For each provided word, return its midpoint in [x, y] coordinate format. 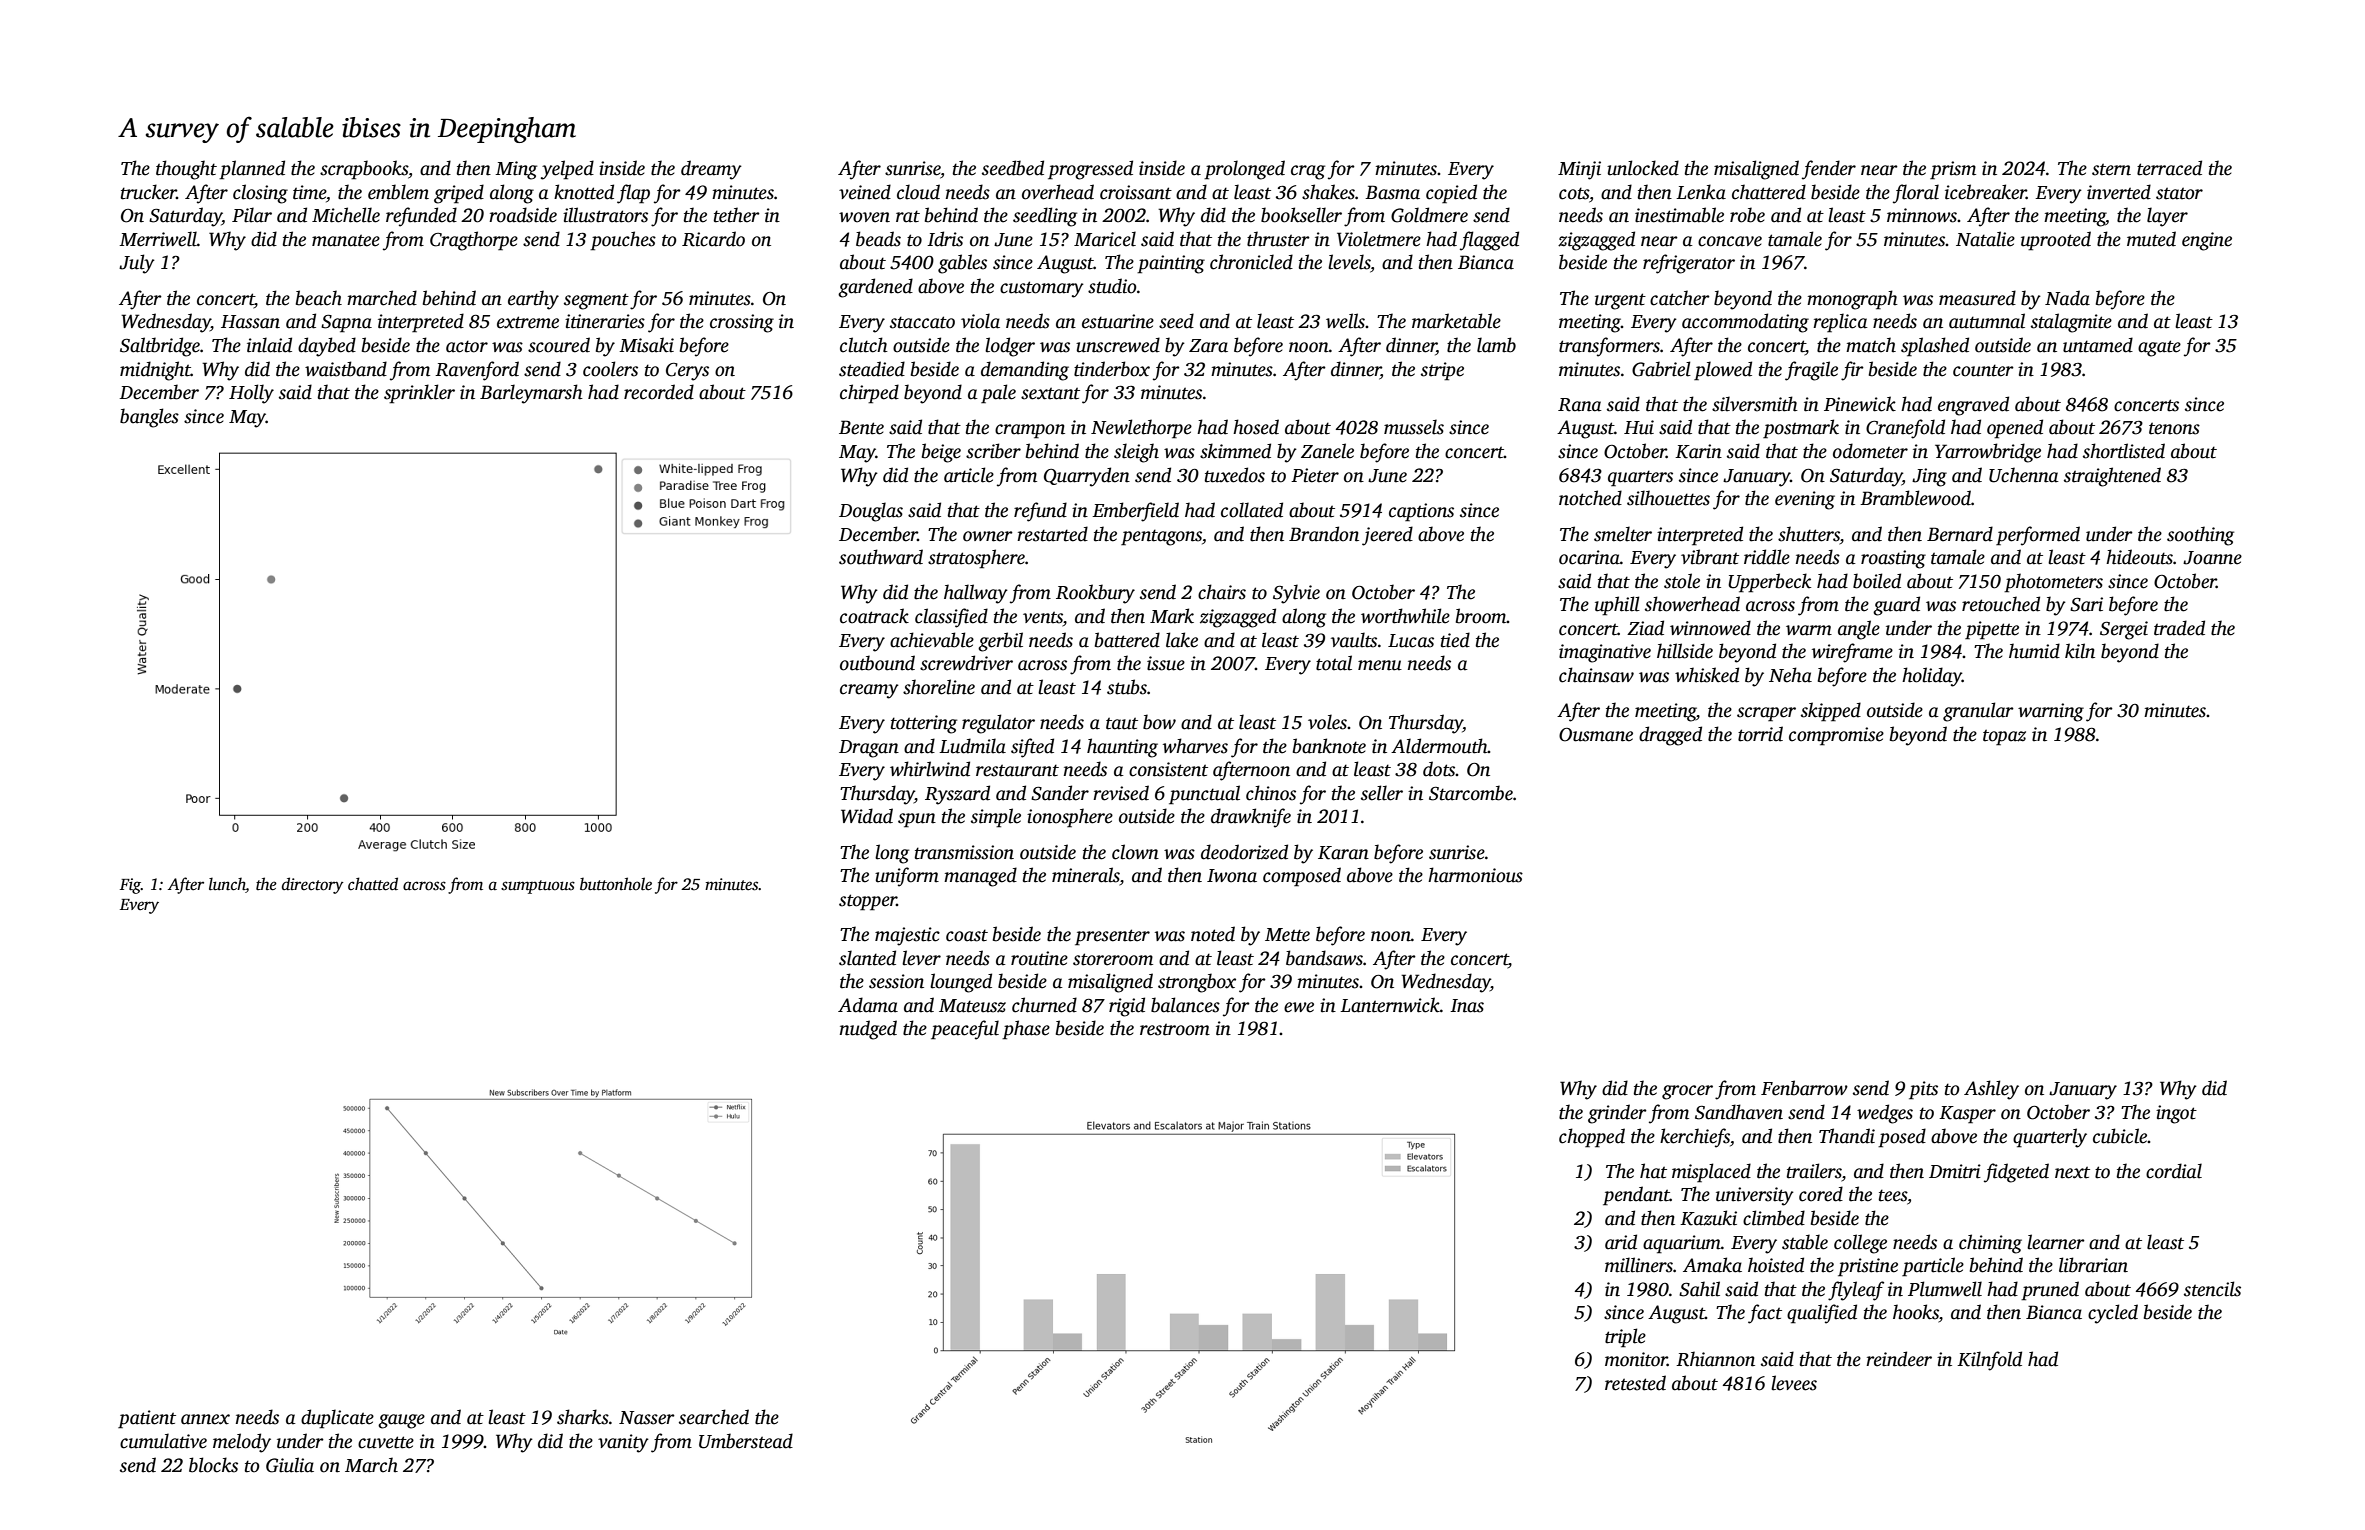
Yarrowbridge [1988, 453]
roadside [523, 215]
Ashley [1991, 1090]
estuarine [1118, 321]
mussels [1414, 427]
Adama [868, 1005]
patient [147, 1419]
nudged [868, 1030]
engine [2207, 241]
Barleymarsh [531, 394]
